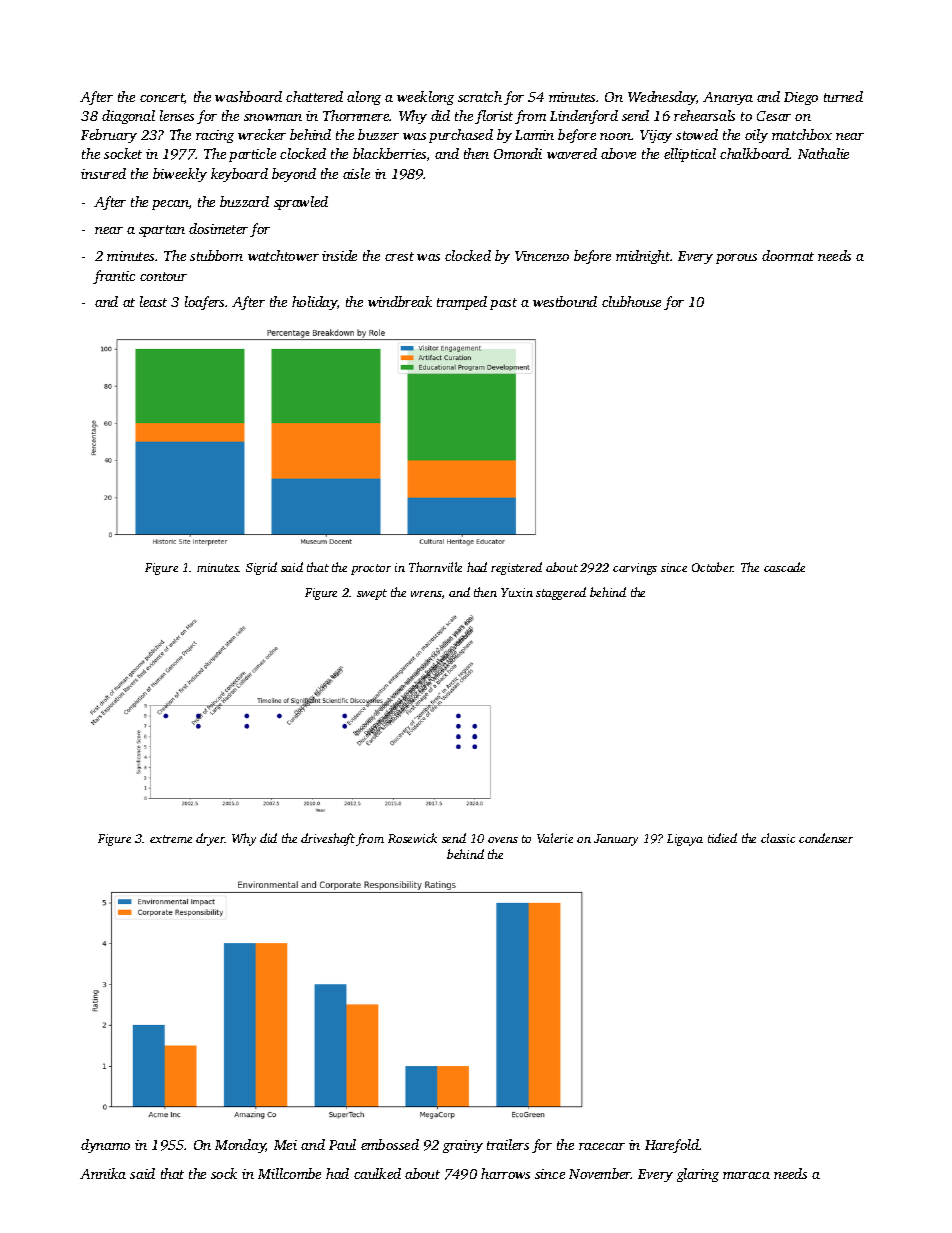  I want to click on carvings, so click(635, 569).
